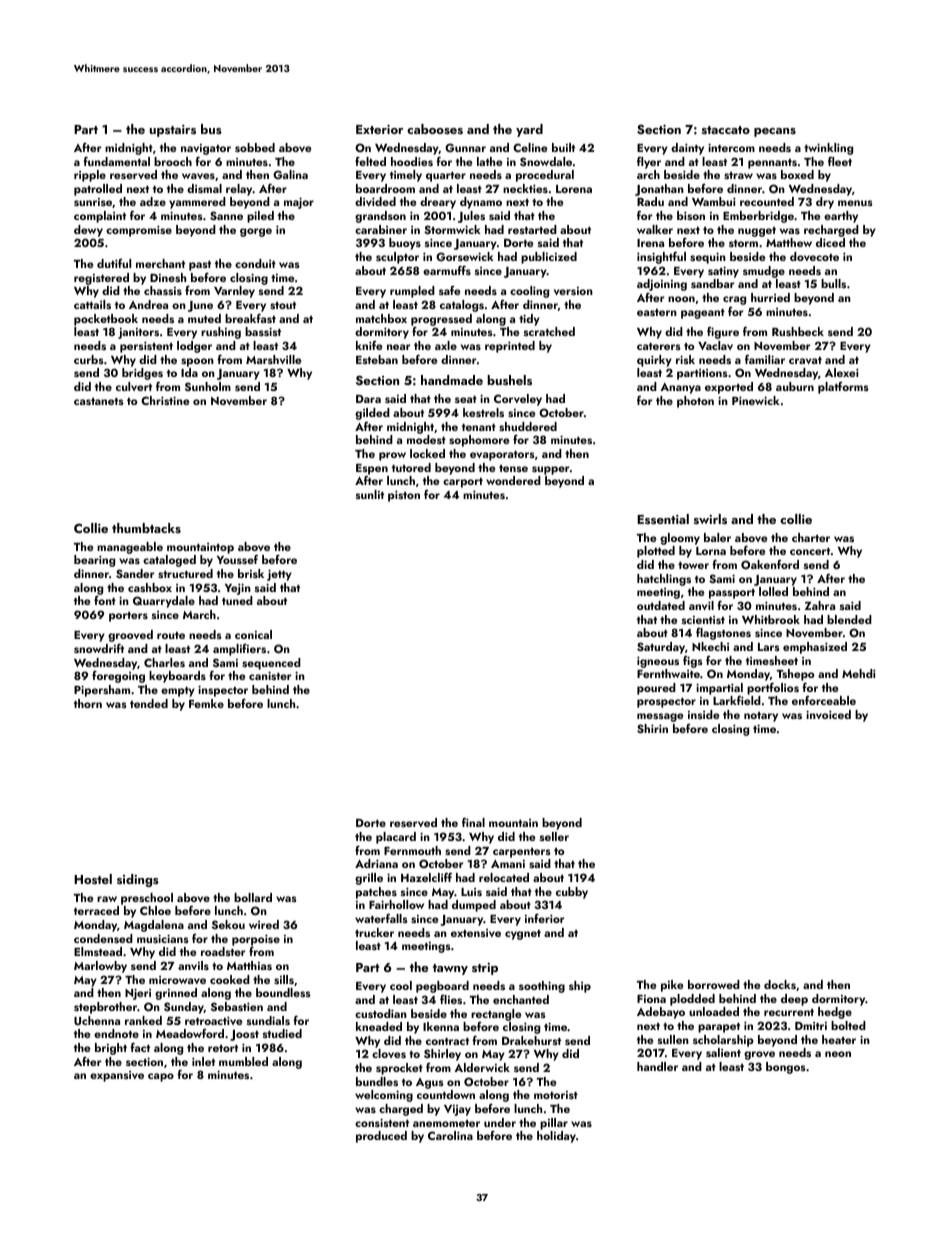  Describe the element at coordinates (450, 969) in the screenshot. I see `tawny` at that location.
